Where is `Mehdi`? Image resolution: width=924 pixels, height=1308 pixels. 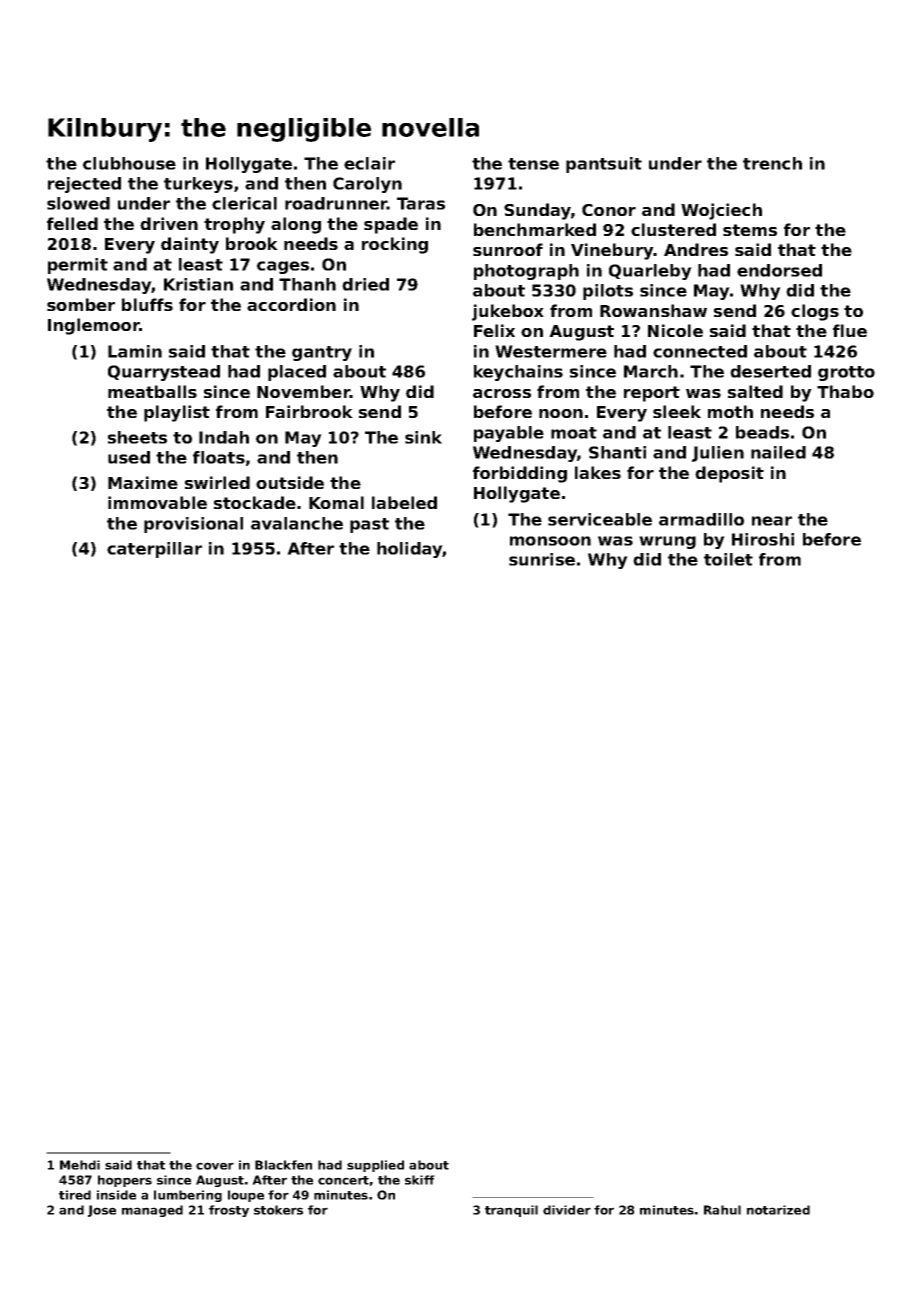
Mehdi is located at coordinates (80, 1165).
